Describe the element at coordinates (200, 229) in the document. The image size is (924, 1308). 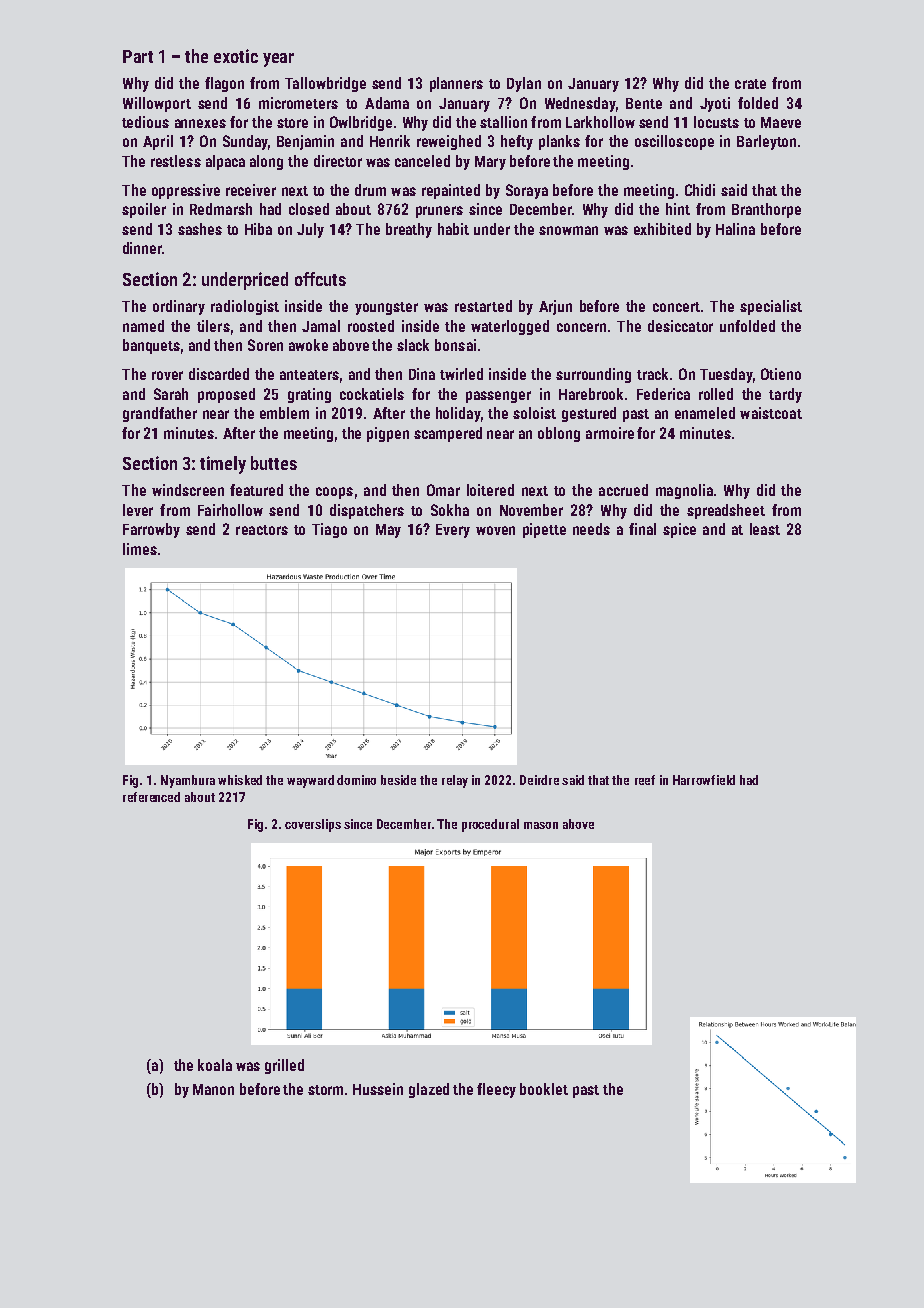
I see `sashes` at that location.
